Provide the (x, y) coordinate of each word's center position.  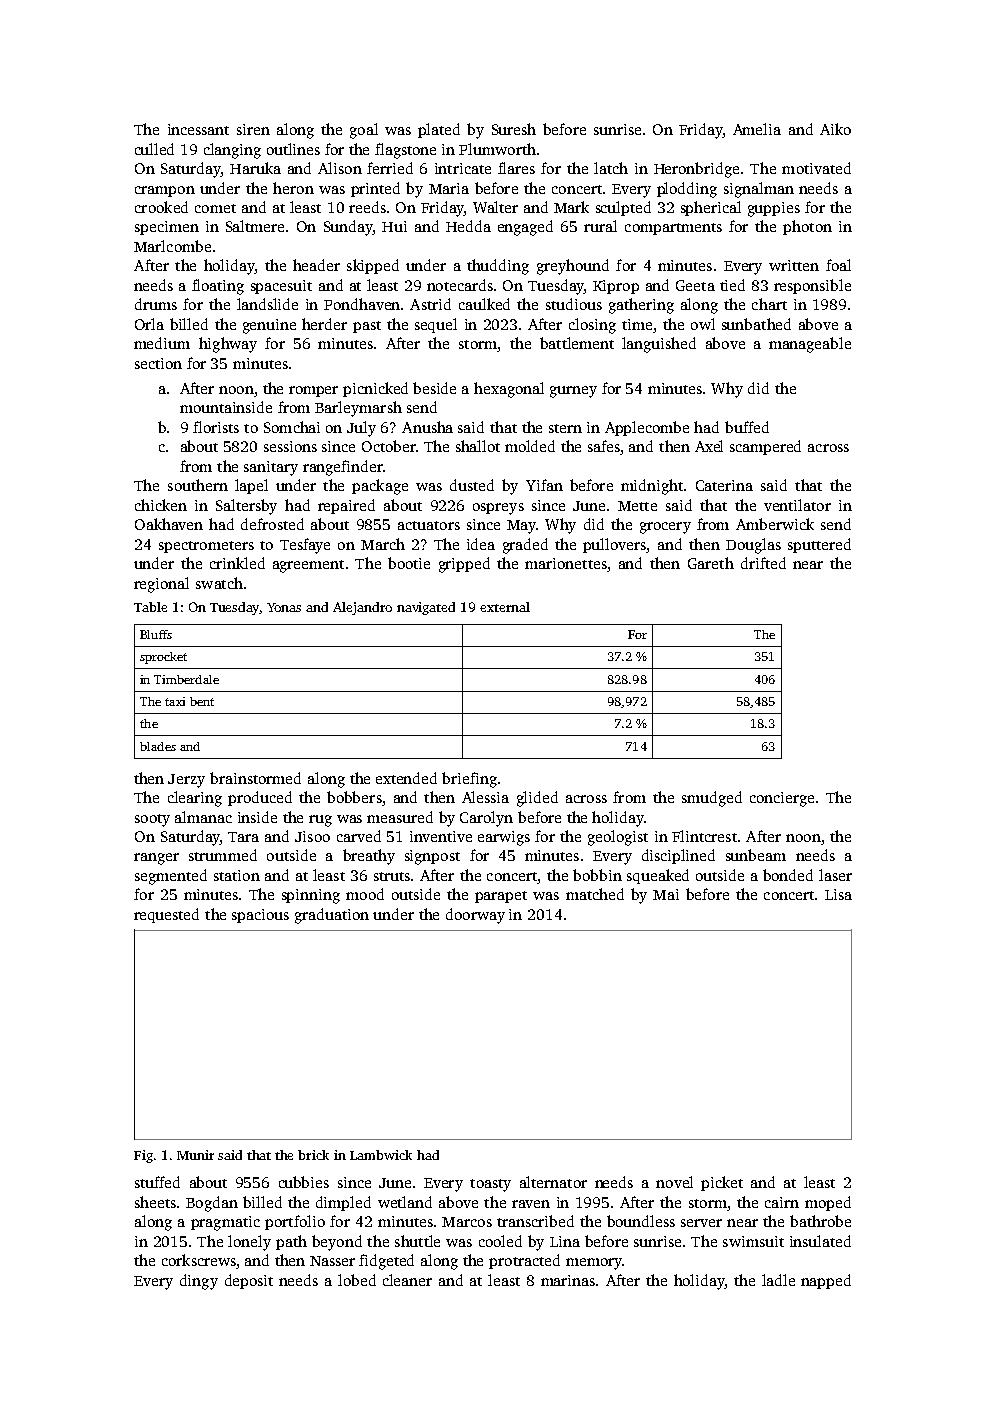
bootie (409, 563)
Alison (340, 168)
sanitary (271, 468)
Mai (666, 894)
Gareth (711, 563)
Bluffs (156, 634)
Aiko (835, 129)
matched (595, 894)
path (291, 1242)
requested (166, 915)
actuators (429, 525)
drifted (763, 563)
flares (516, 168)
